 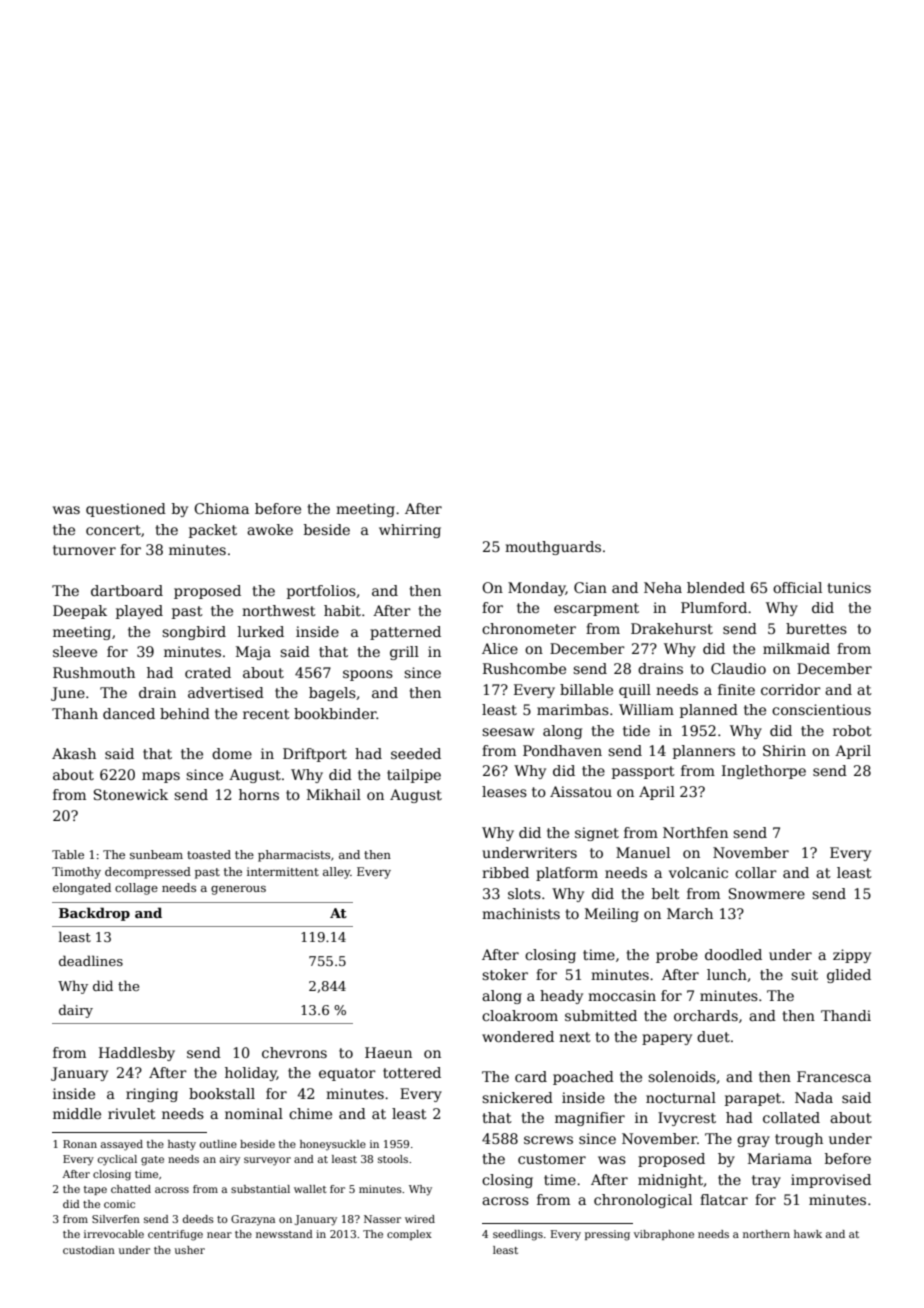 What do you see at coordinates (89, 1250) in the screenshot?
I see `custodian` at bounding box center [89, 1250].
